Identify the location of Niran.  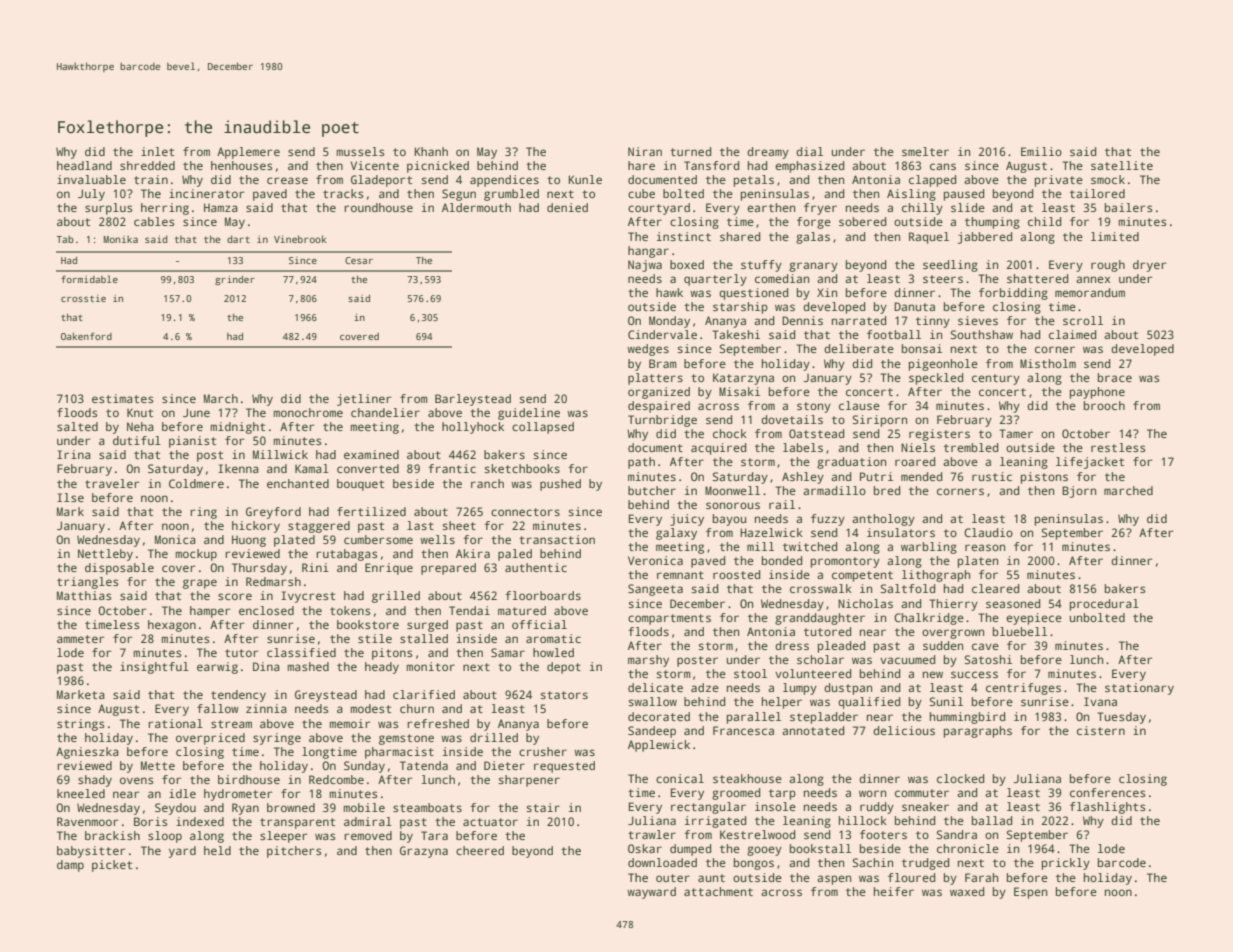
(645, 151).
